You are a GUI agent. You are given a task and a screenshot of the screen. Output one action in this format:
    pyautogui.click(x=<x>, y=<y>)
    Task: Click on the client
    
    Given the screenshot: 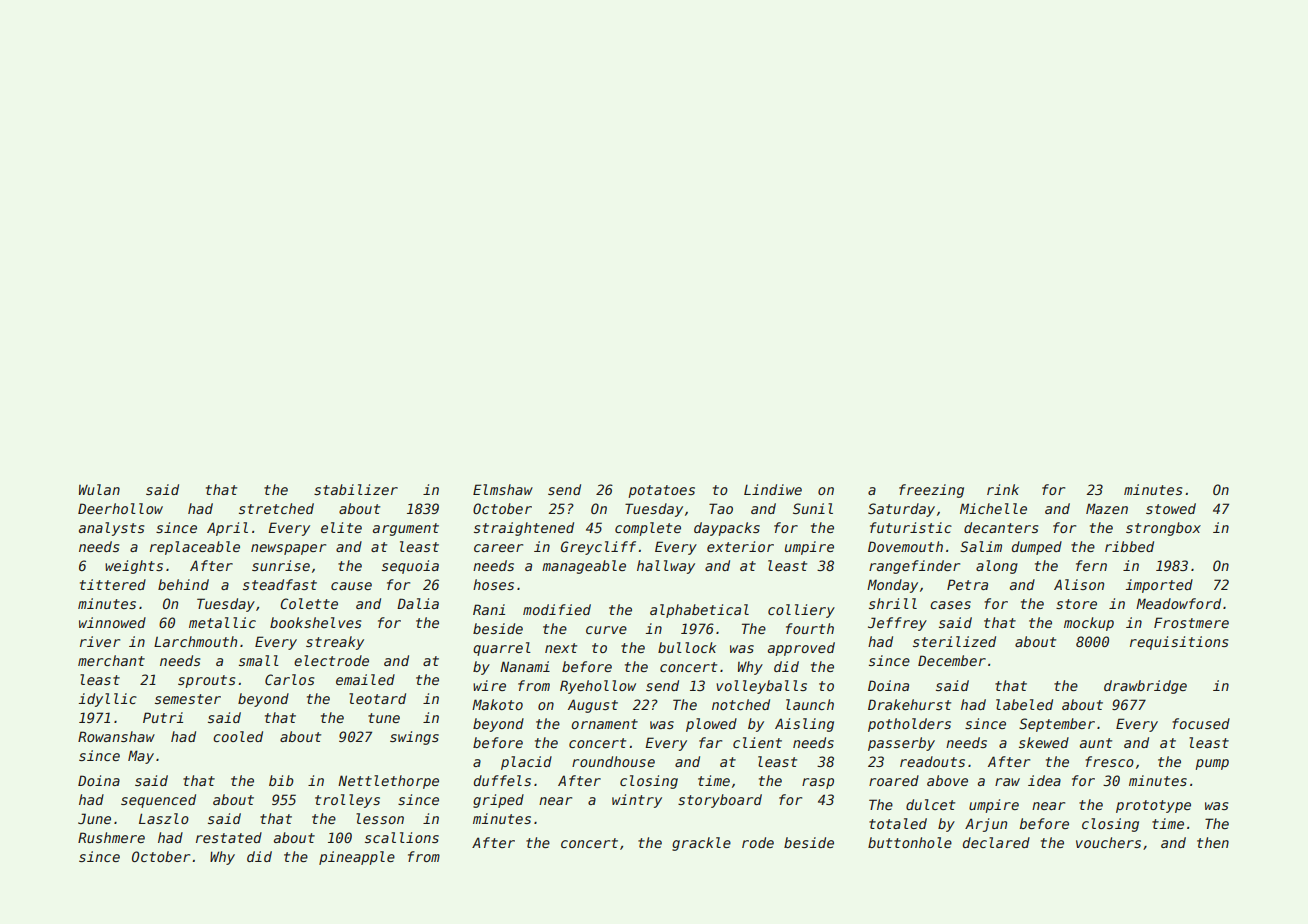 What is the action you would take?
    pyautogui.click(x=757, y=742)
